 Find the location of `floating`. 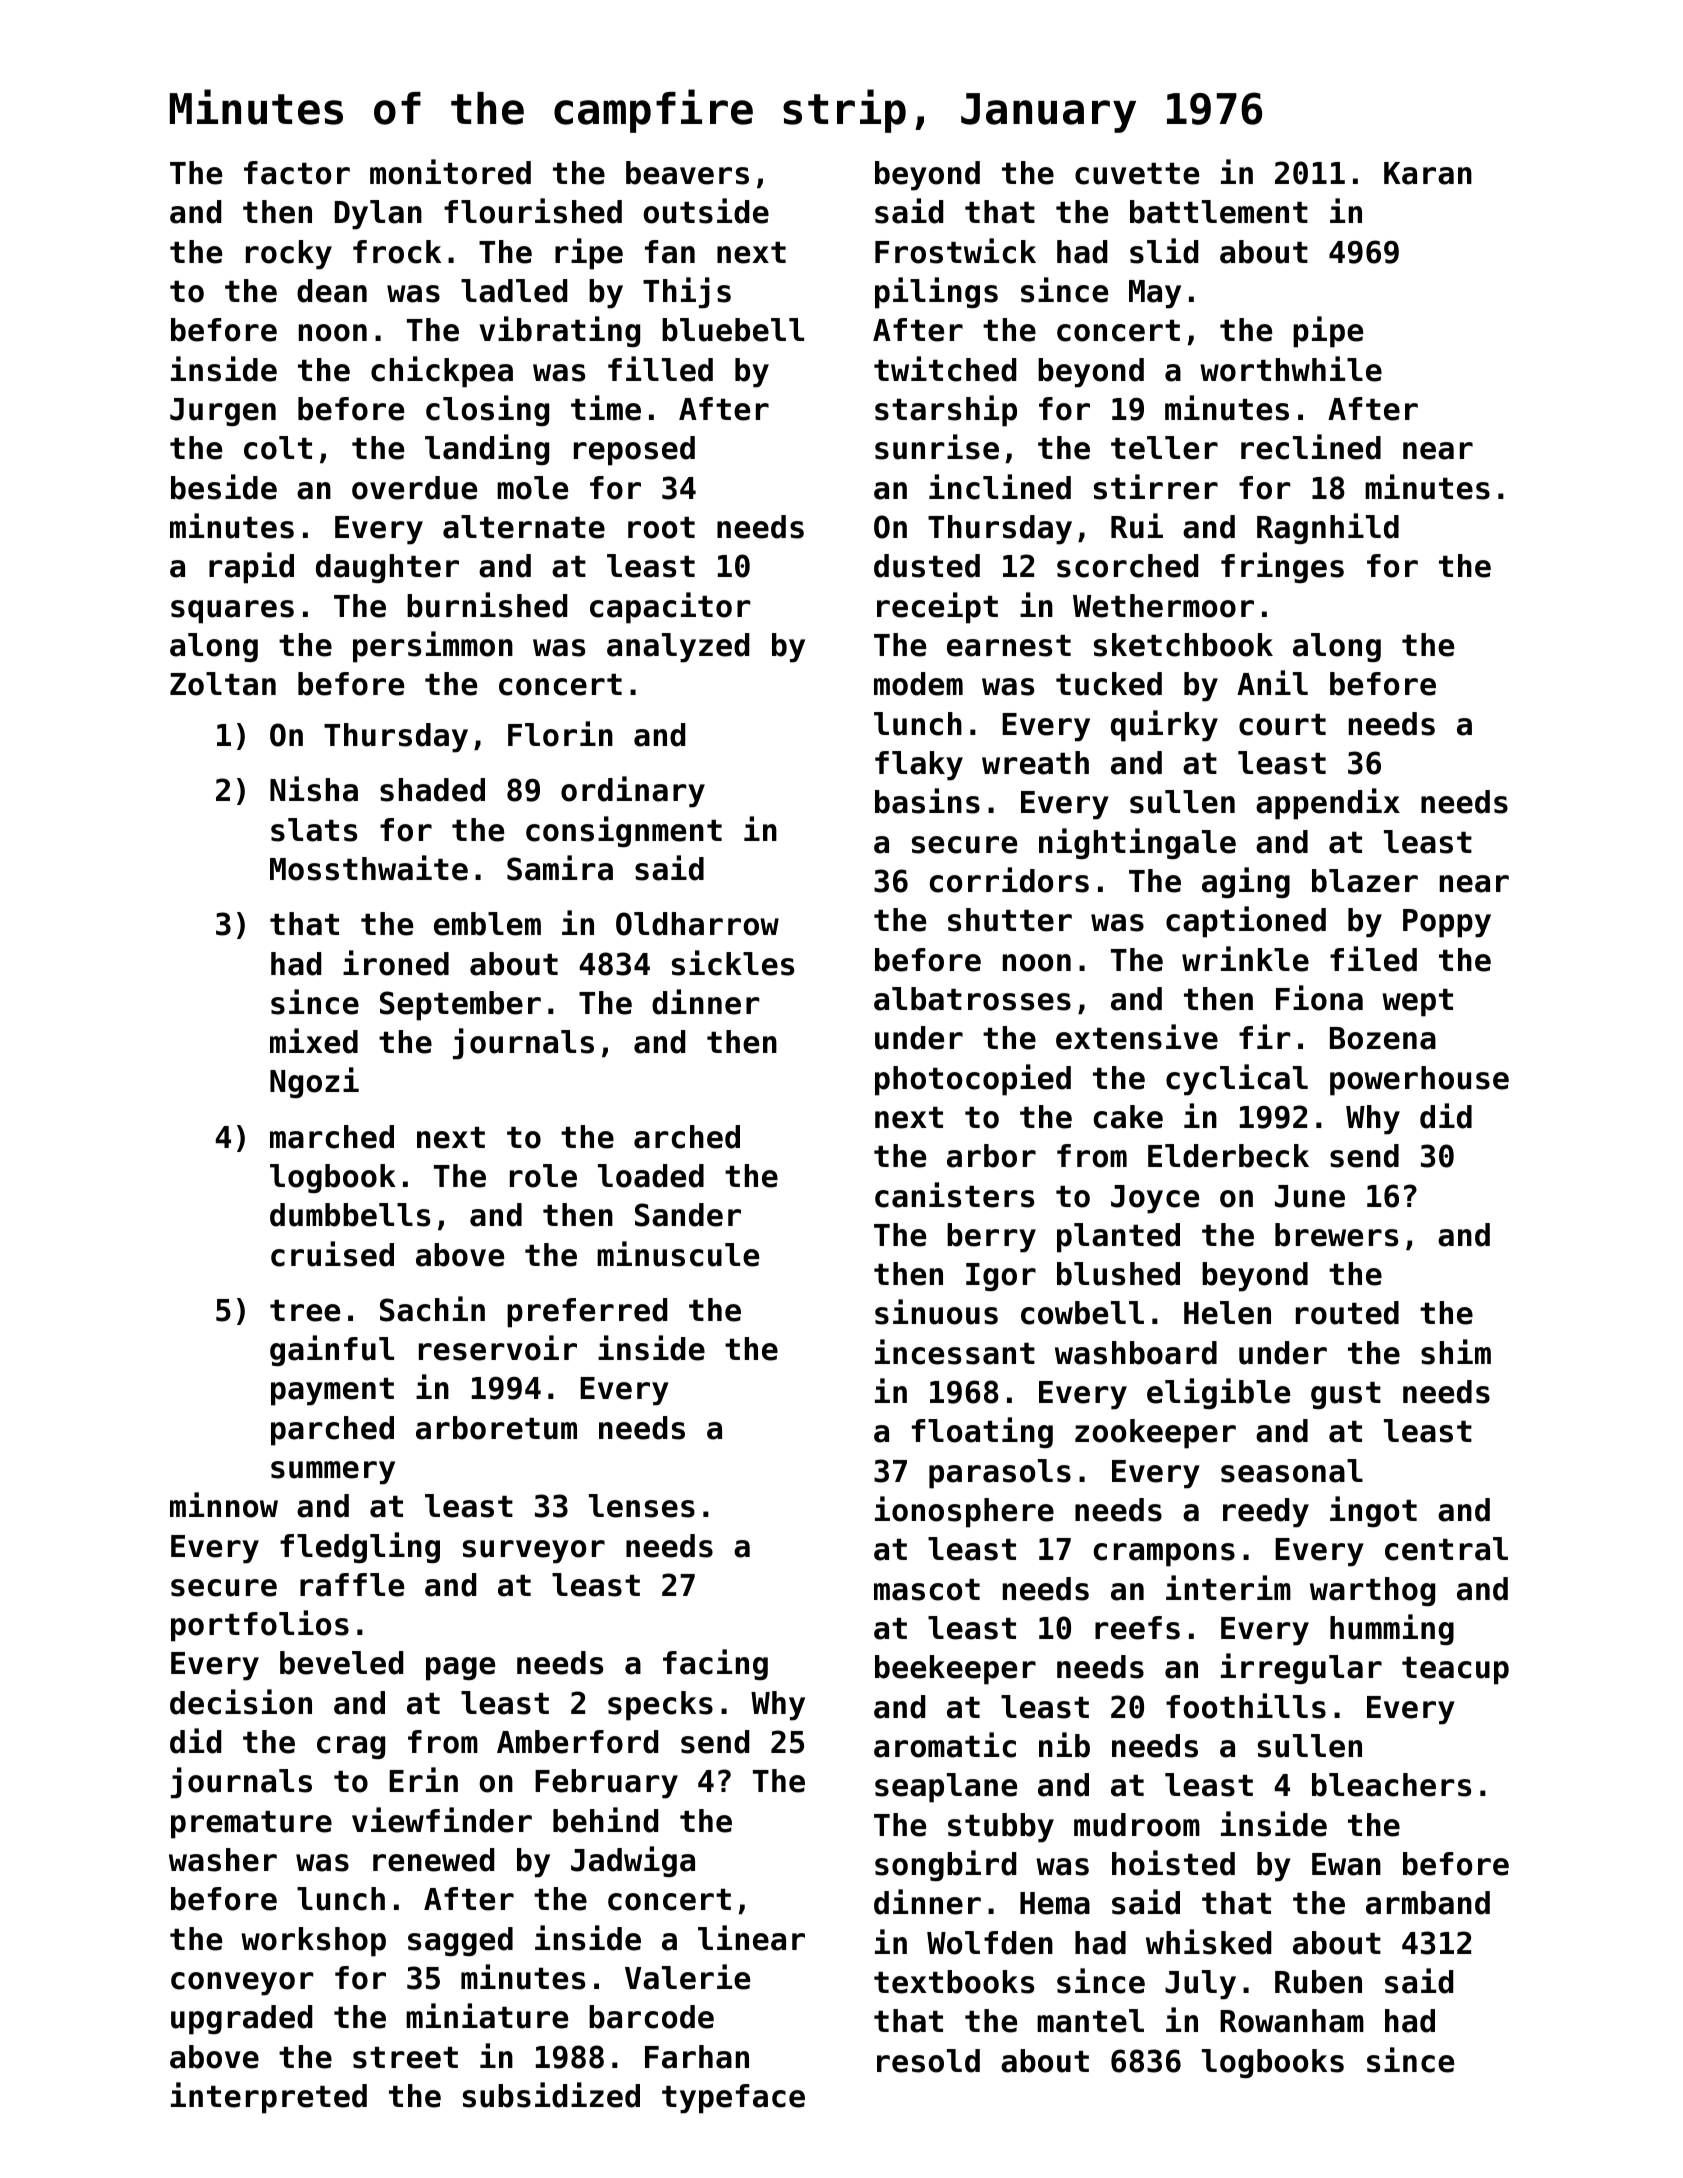

floating is located at coordinates (982, 1432).
